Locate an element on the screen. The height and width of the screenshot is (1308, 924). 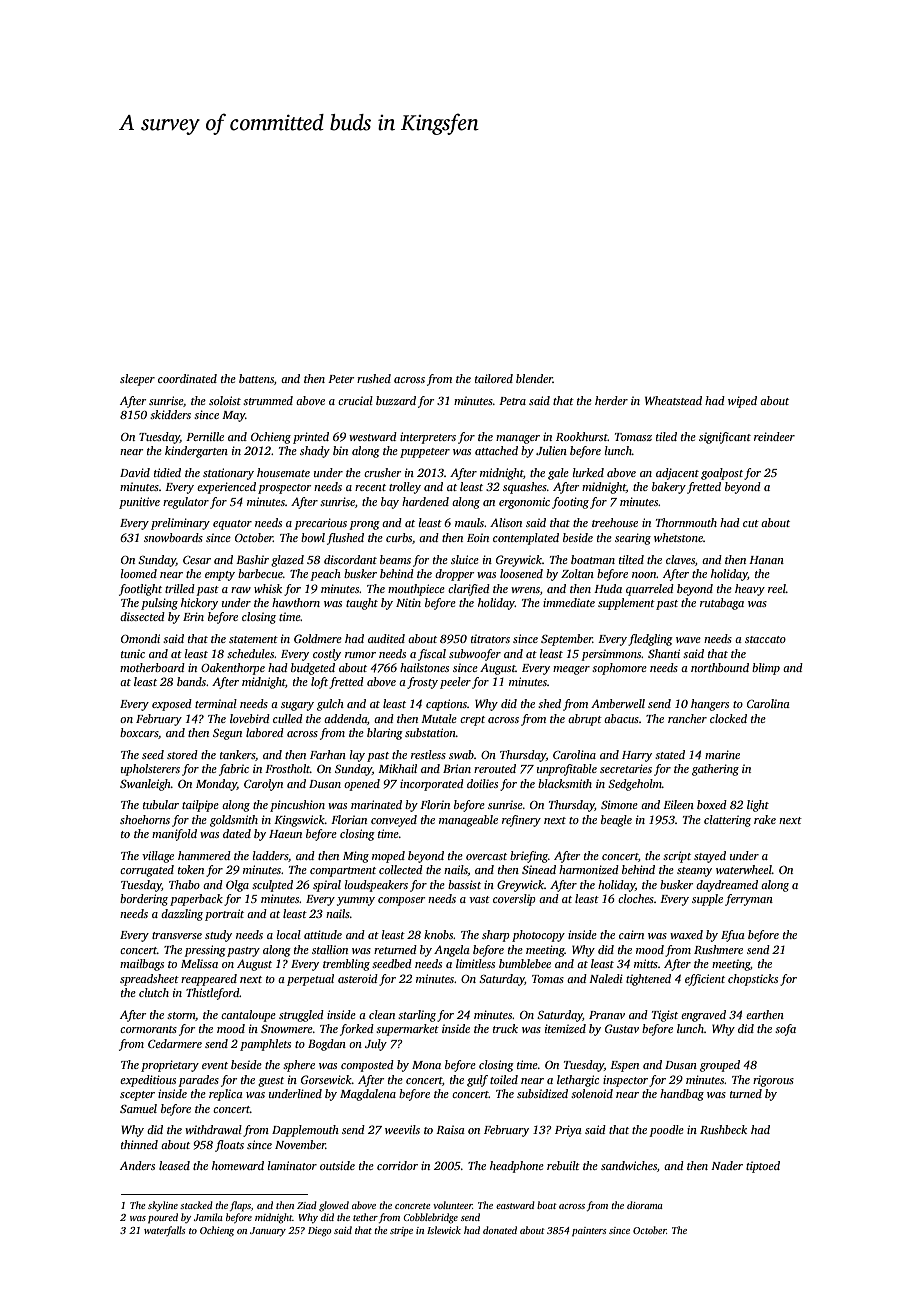
sleeper is located at coordinates (137, 380).
